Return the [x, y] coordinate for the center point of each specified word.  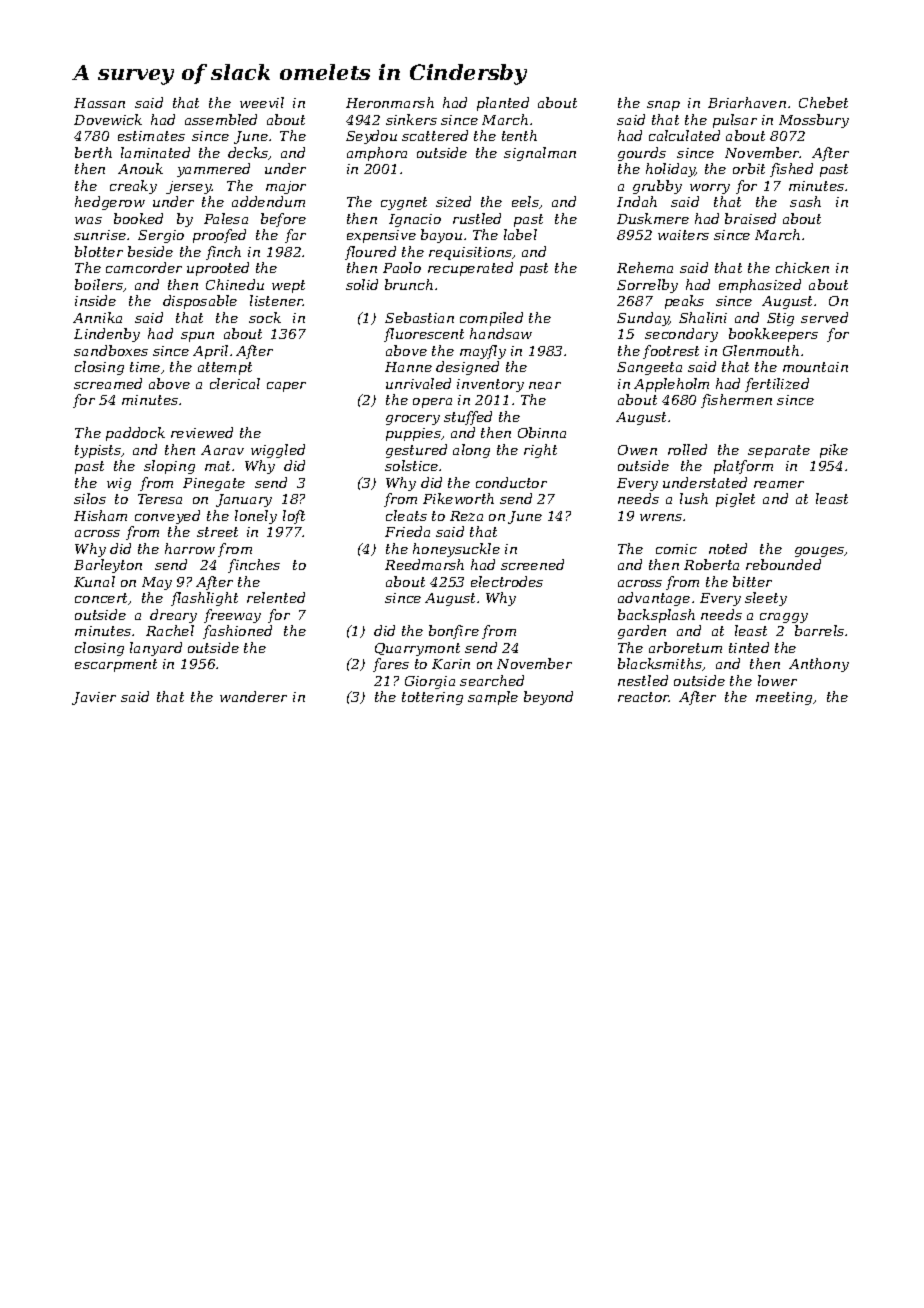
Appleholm [671, 385]
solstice [411, 465]
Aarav [222, 450]
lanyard [156, 649]
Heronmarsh [390, 102]
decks [248, 153]
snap [663, 106]
